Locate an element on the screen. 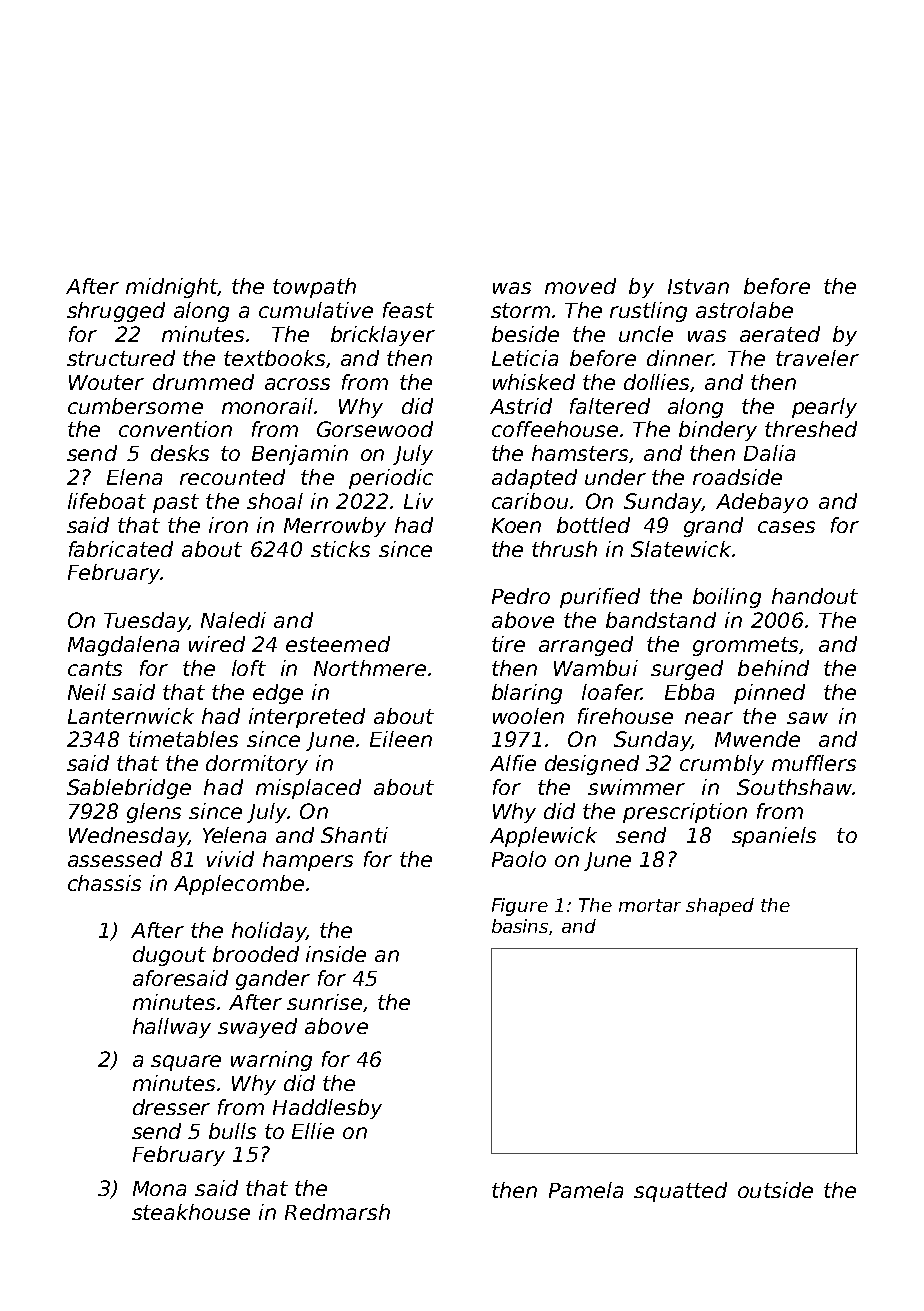 The width and height of the screenshot is (924, 1311). inside is located at coordinates (336, 954).
